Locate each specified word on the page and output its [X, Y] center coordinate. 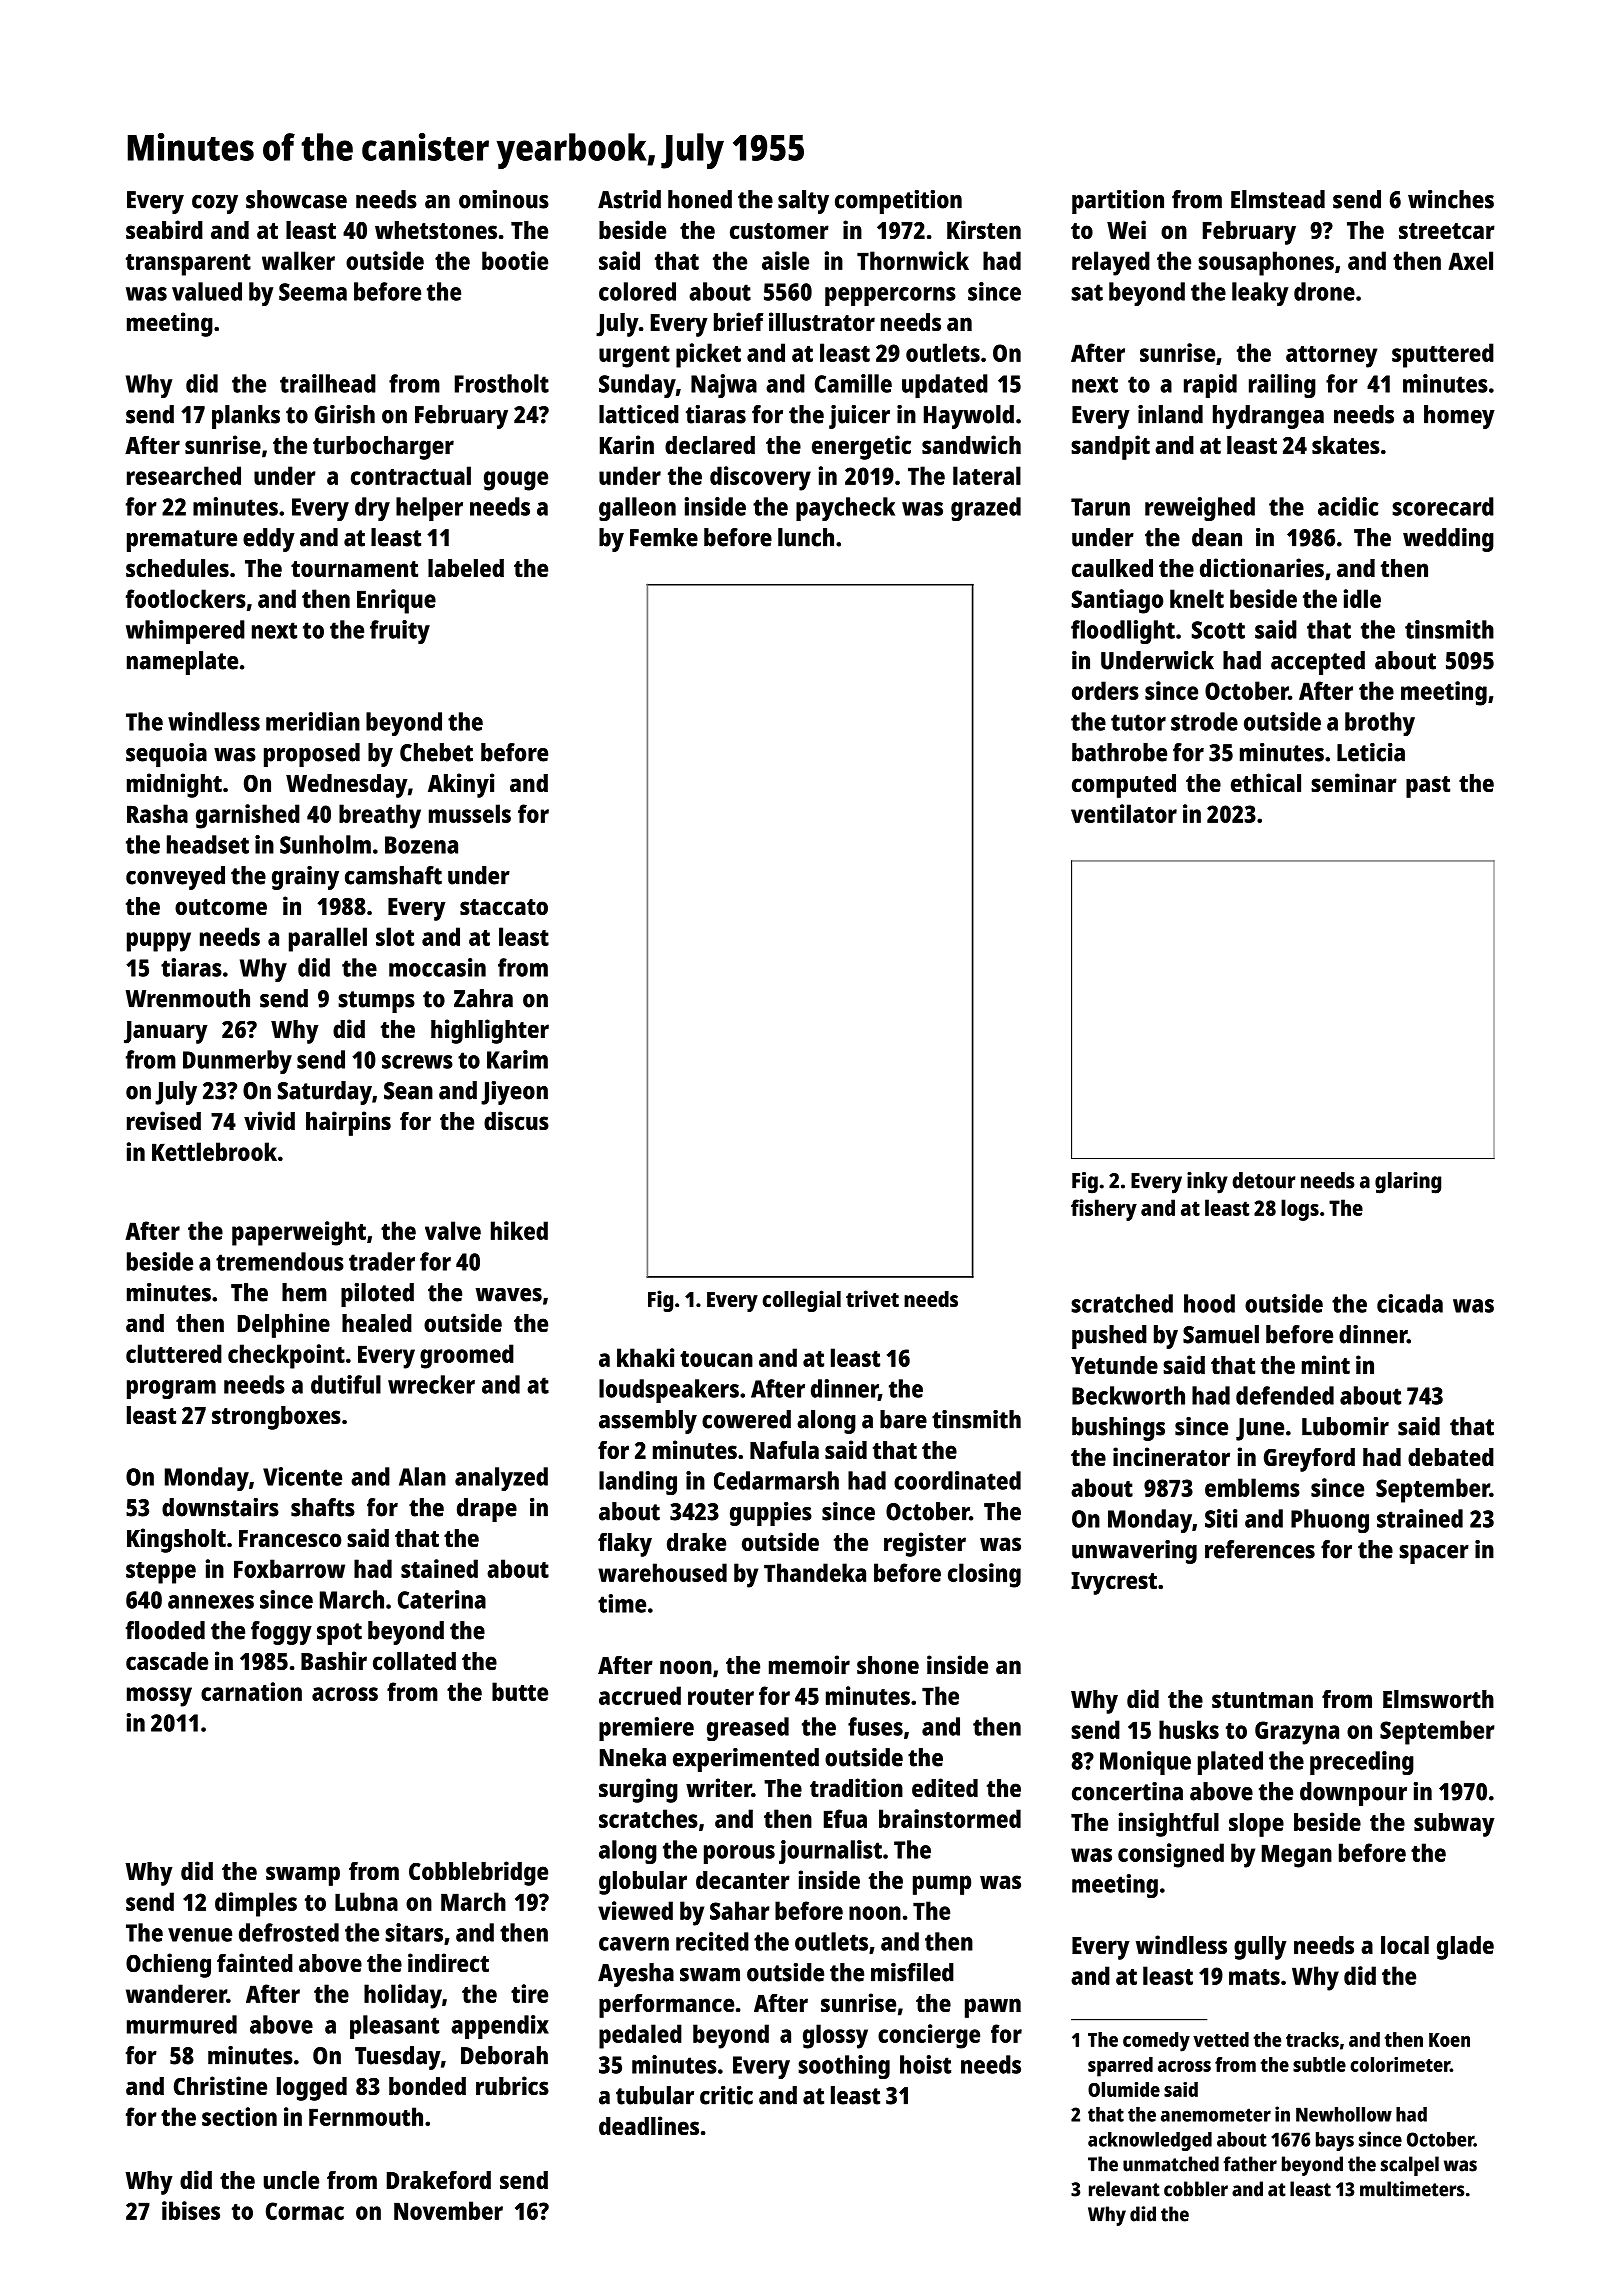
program [171, 1389]
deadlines [649, 2125]
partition [1118, 202]
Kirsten [984, 229]
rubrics [512, 2085]
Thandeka [815, 1572]
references [1260, 1549]
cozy [215, 204]
